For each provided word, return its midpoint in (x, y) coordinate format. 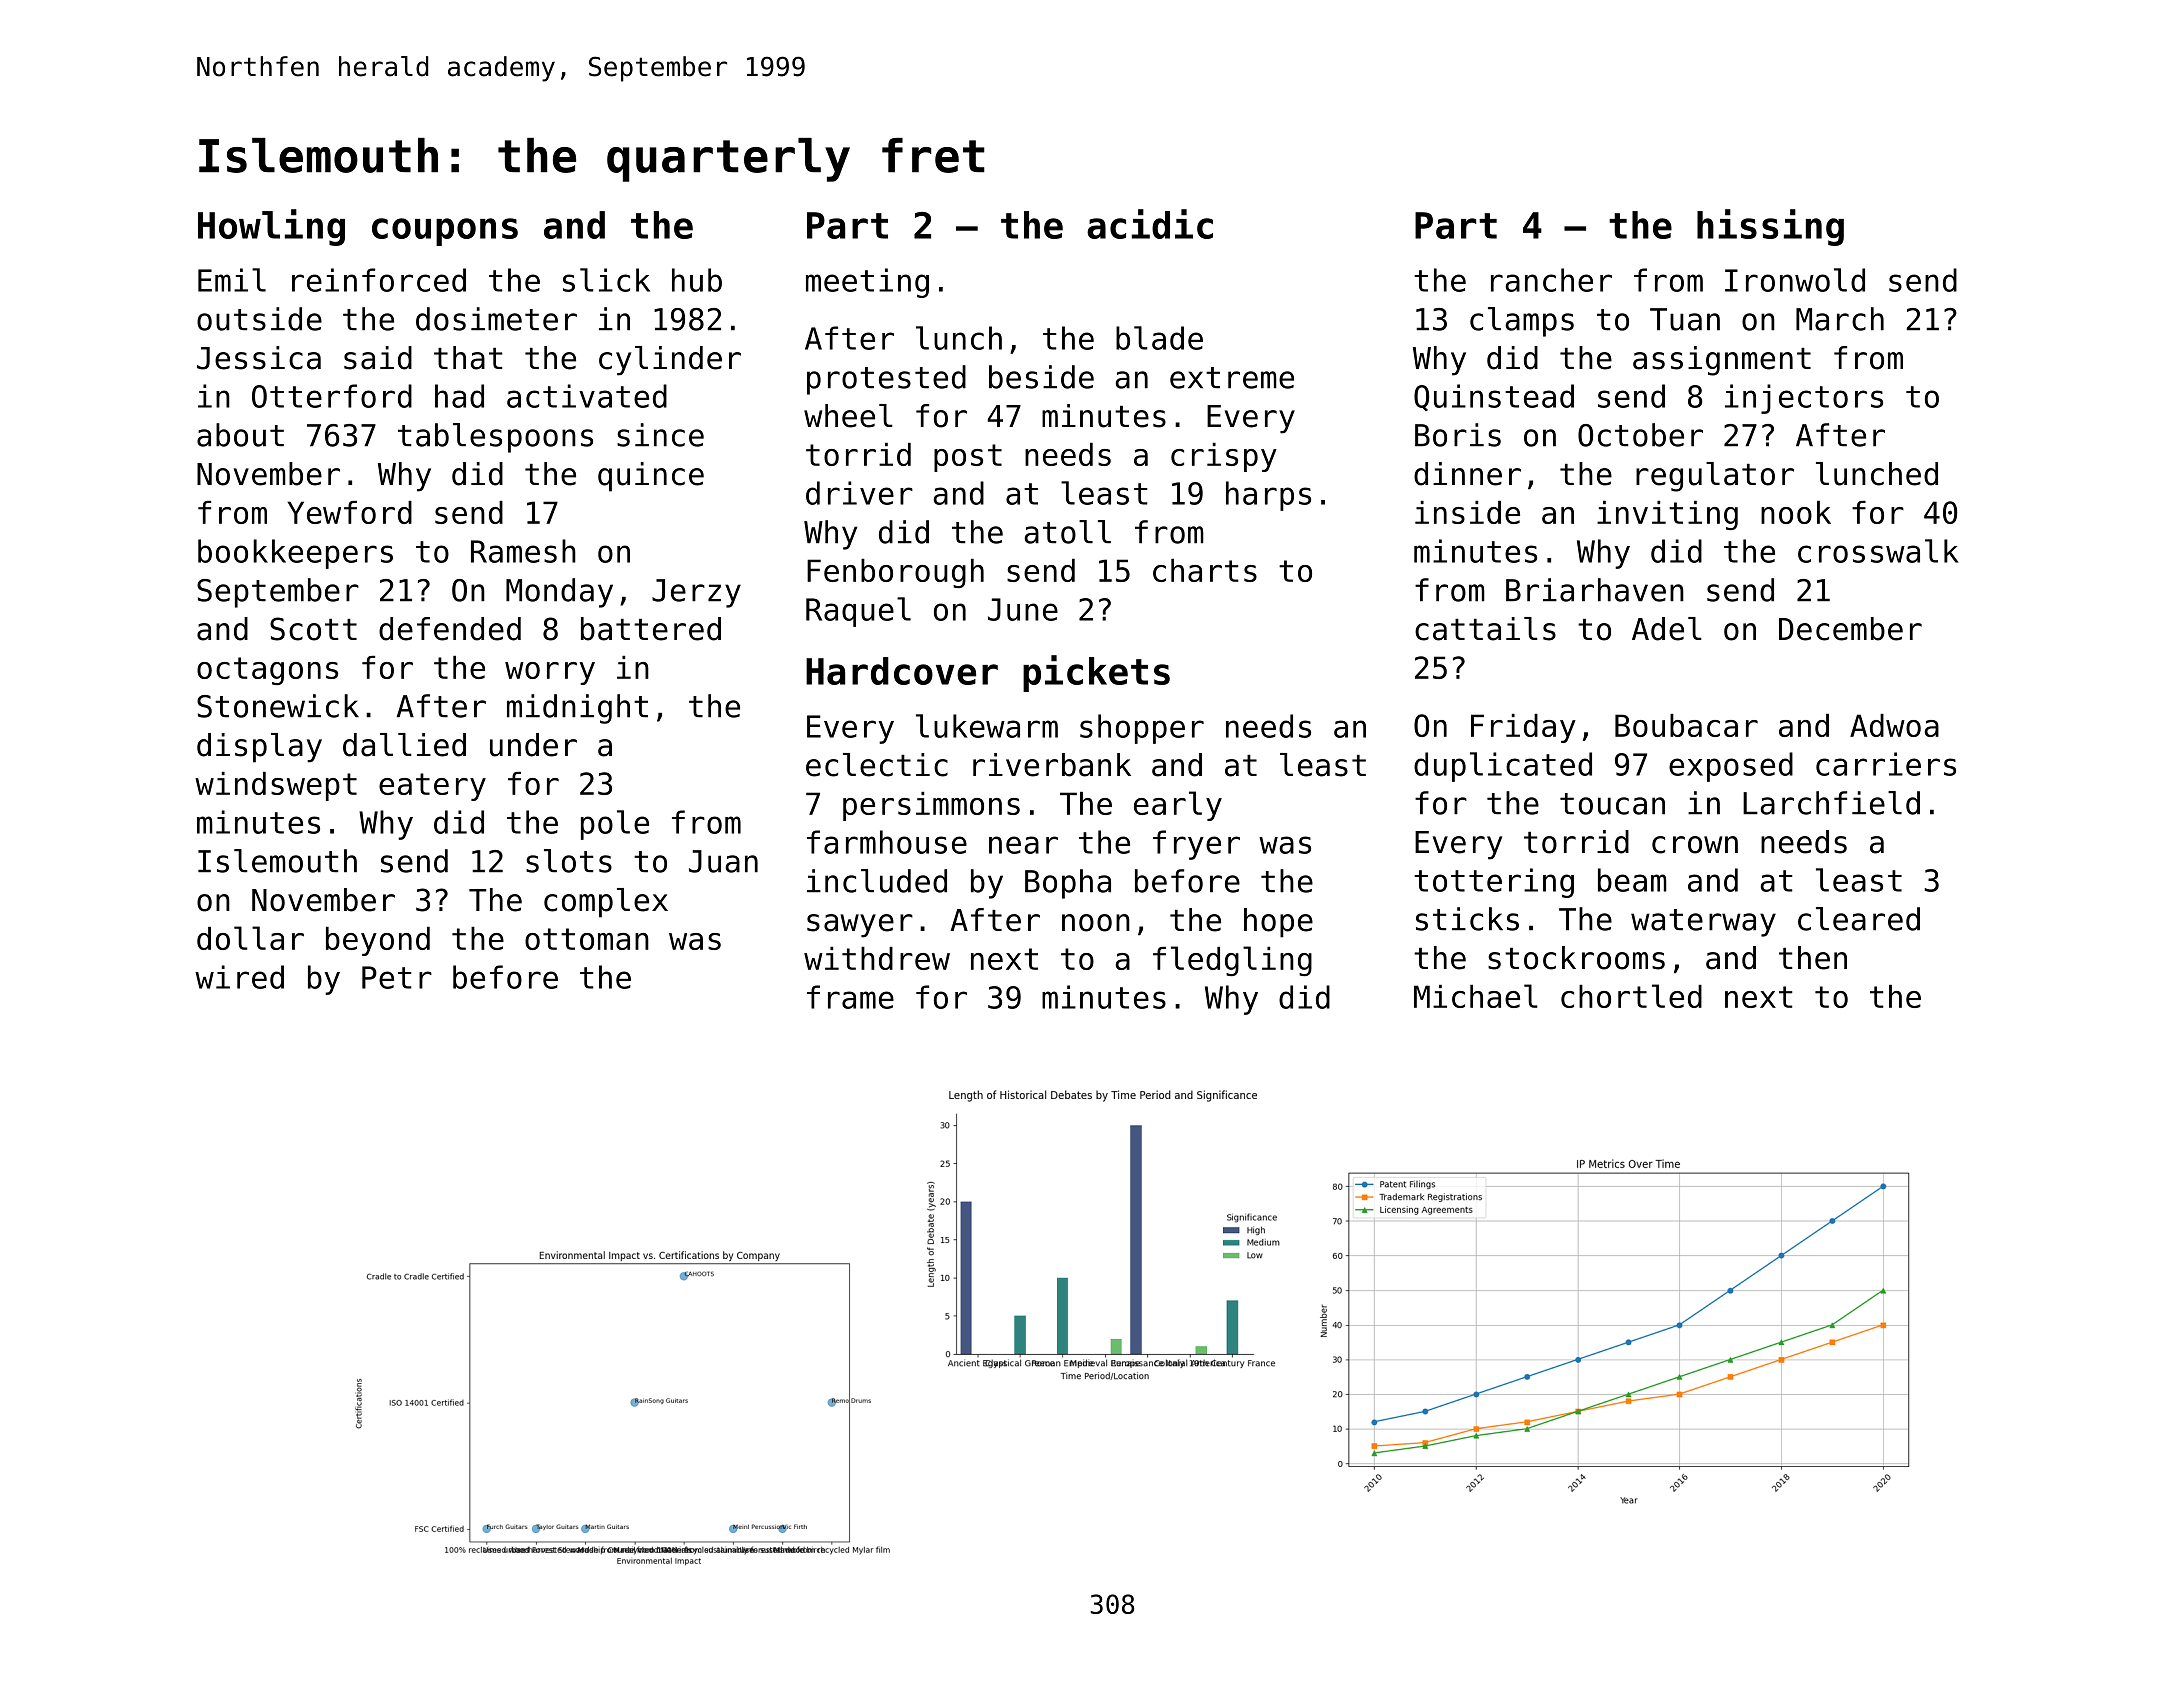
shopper (1142, 729)
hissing (1770, 227)
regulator (1715, 477)
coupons (445, 232)
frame (850, 997)
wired (239, 977)
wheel (848, 416)
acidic (1150, 224)
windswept (276, 786)
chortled (1631, 996)
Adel (1667, 629)
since (660, 435)
